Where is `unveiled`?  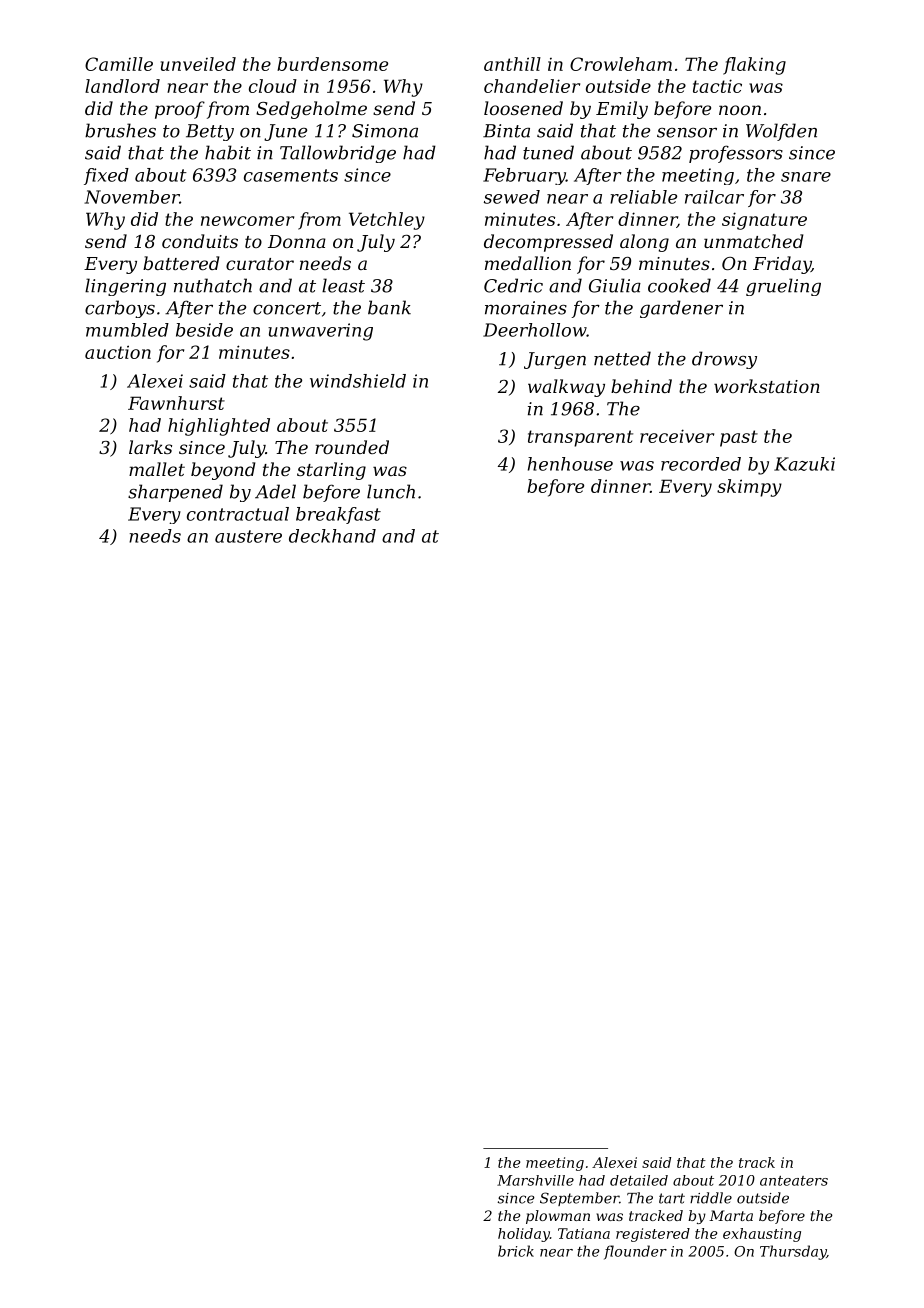 unveiled is located at coordinates (198, 64).
